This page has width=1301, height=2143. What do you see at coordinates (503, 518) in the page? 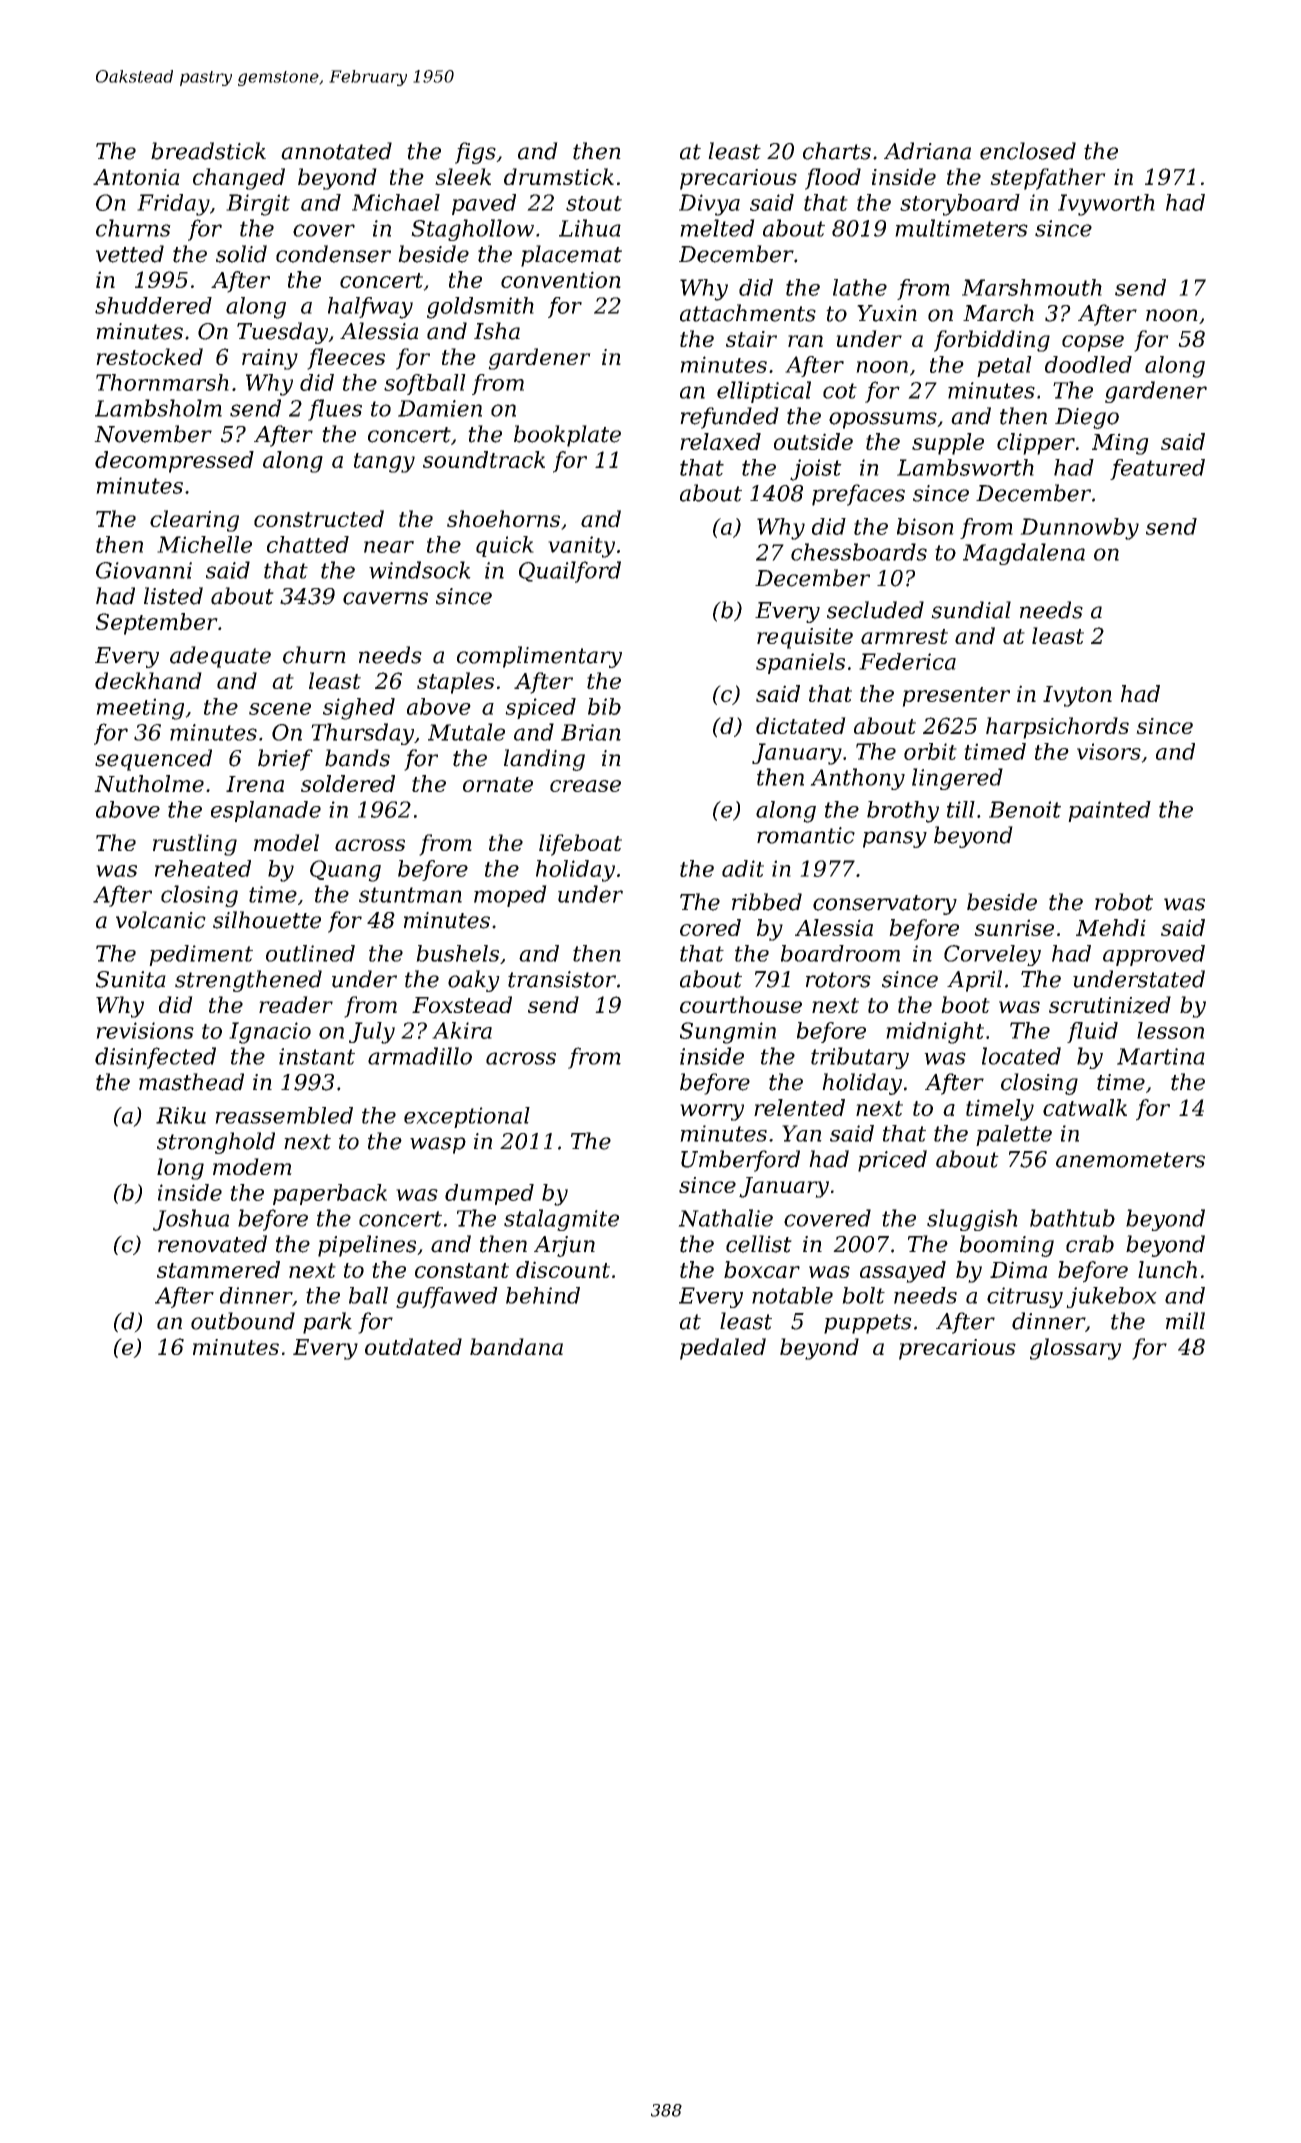
I see `shoehorns` at bounding box center [503, 518].
